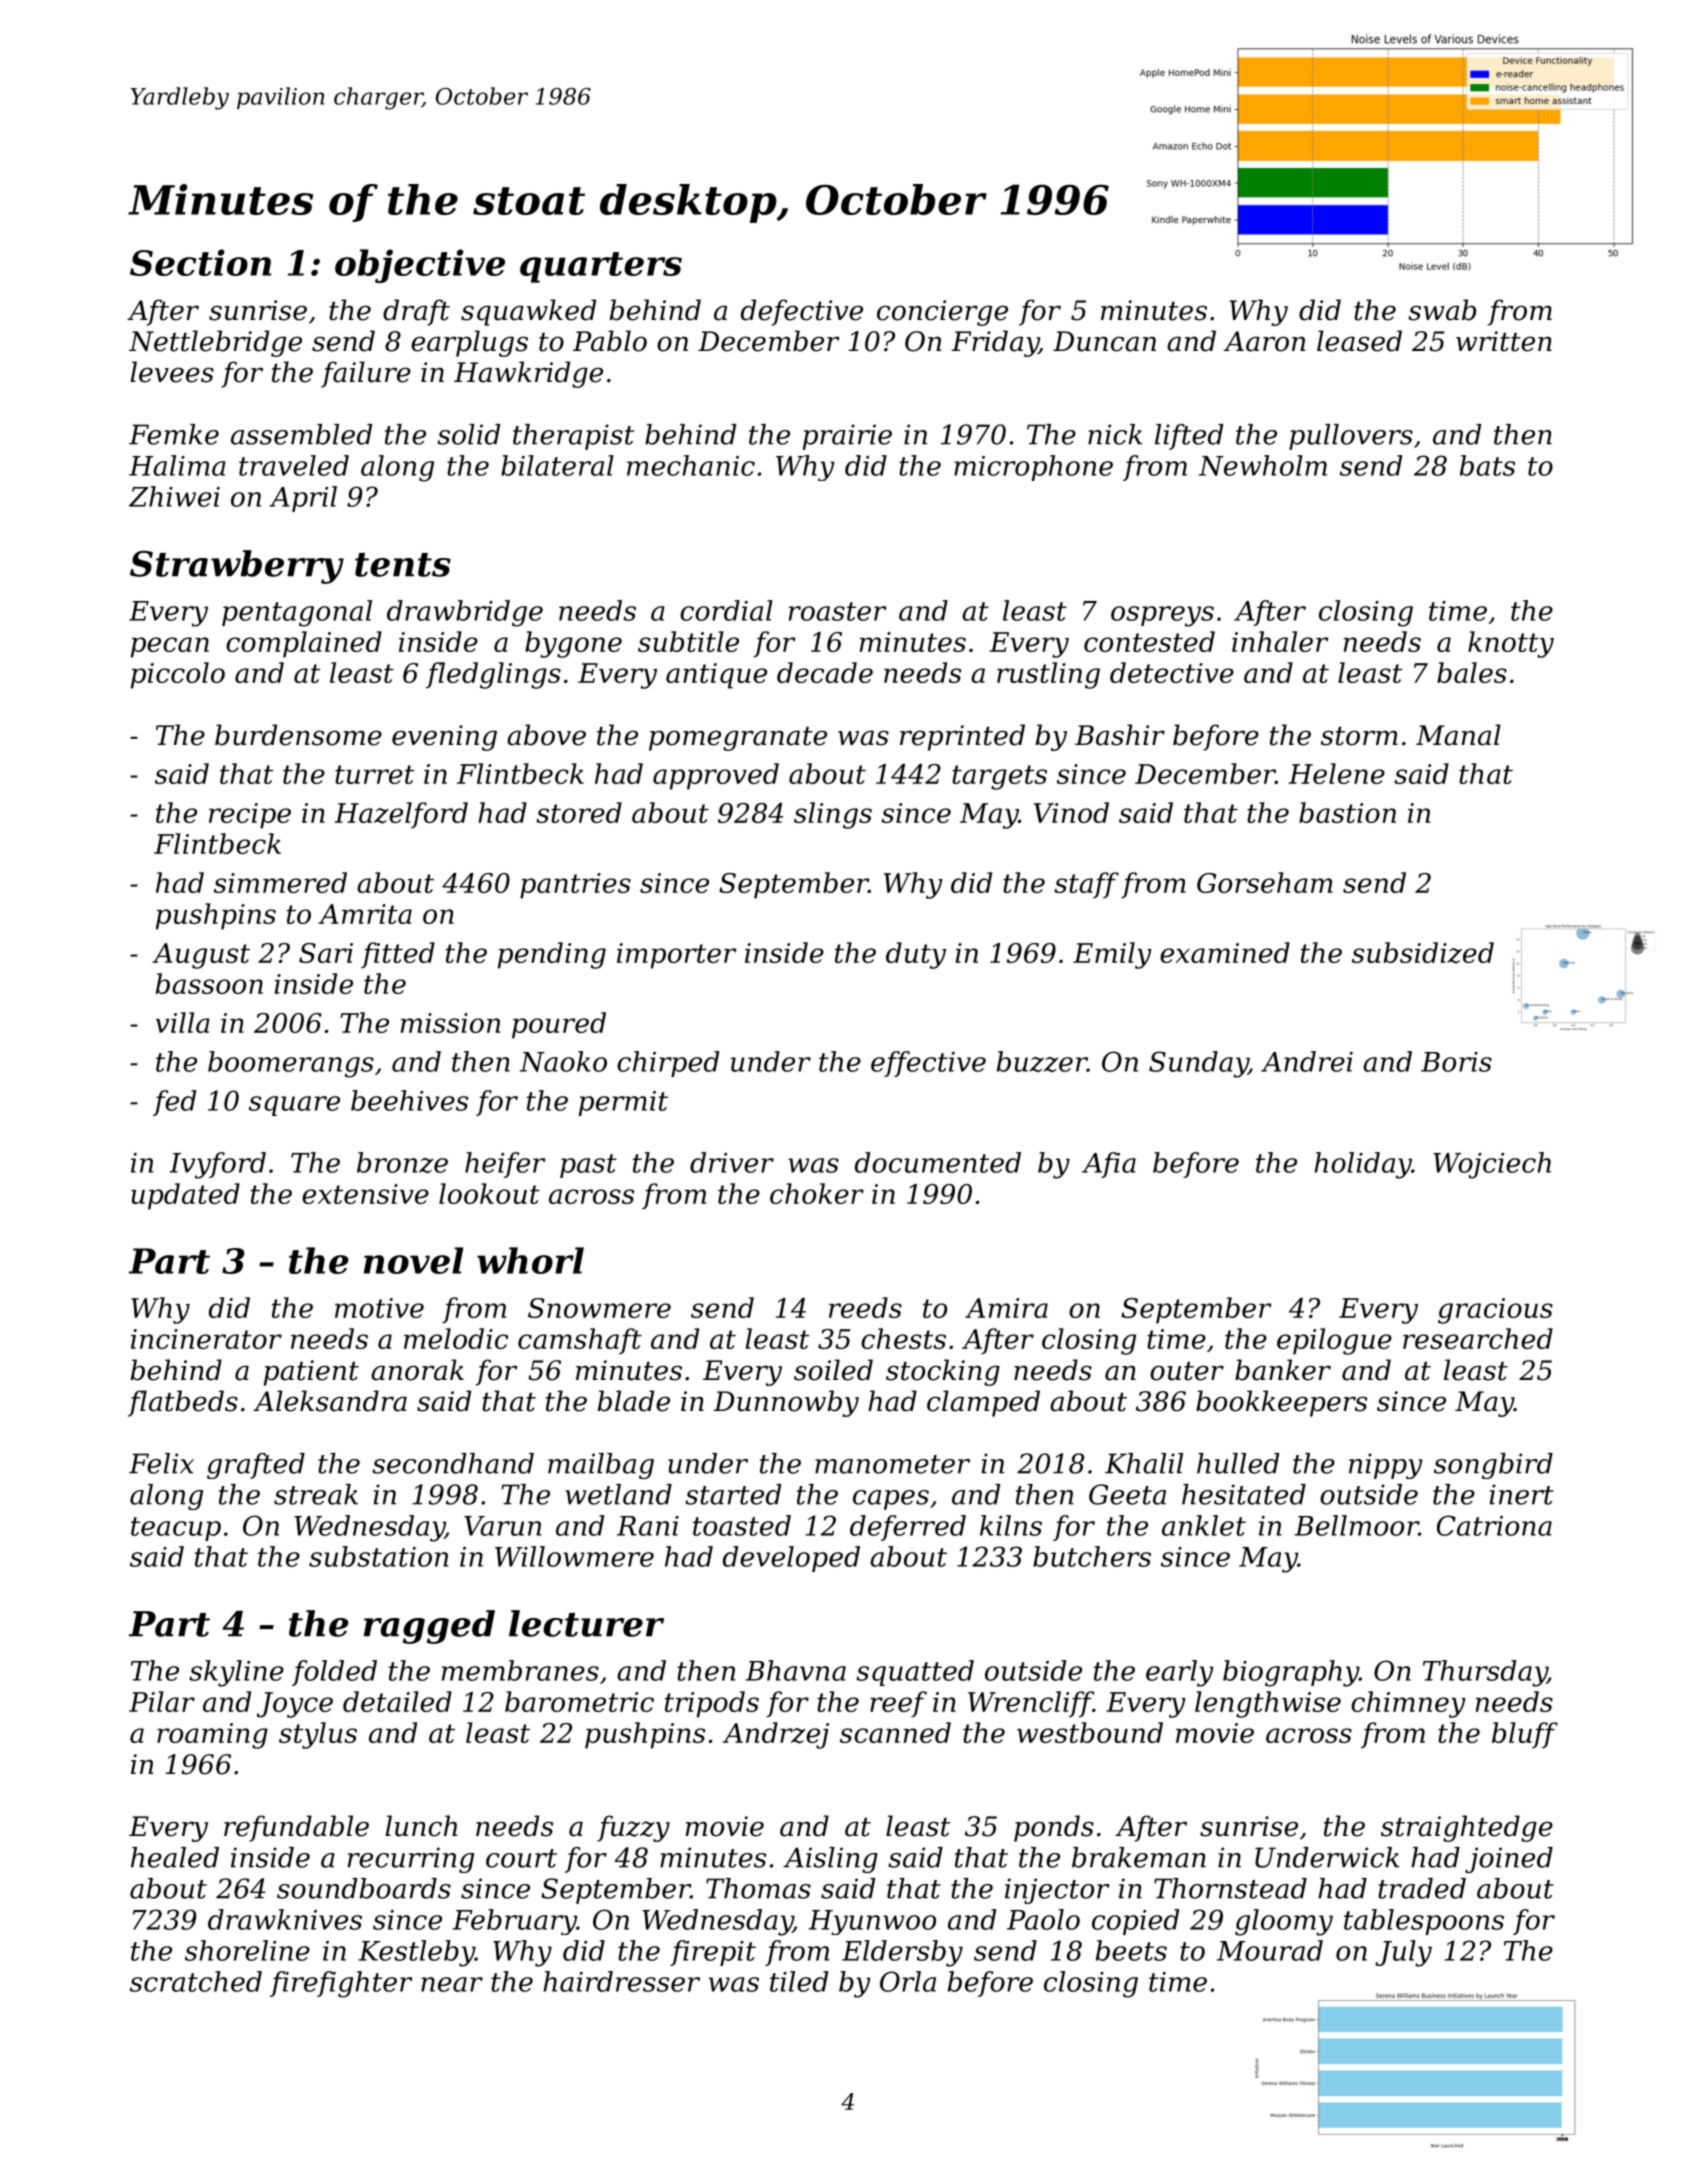 This screenshot has width=1683, height=2178. Describe the element at coordinates (1458, 735) in the screenshot. I see `Manal` at that location.
